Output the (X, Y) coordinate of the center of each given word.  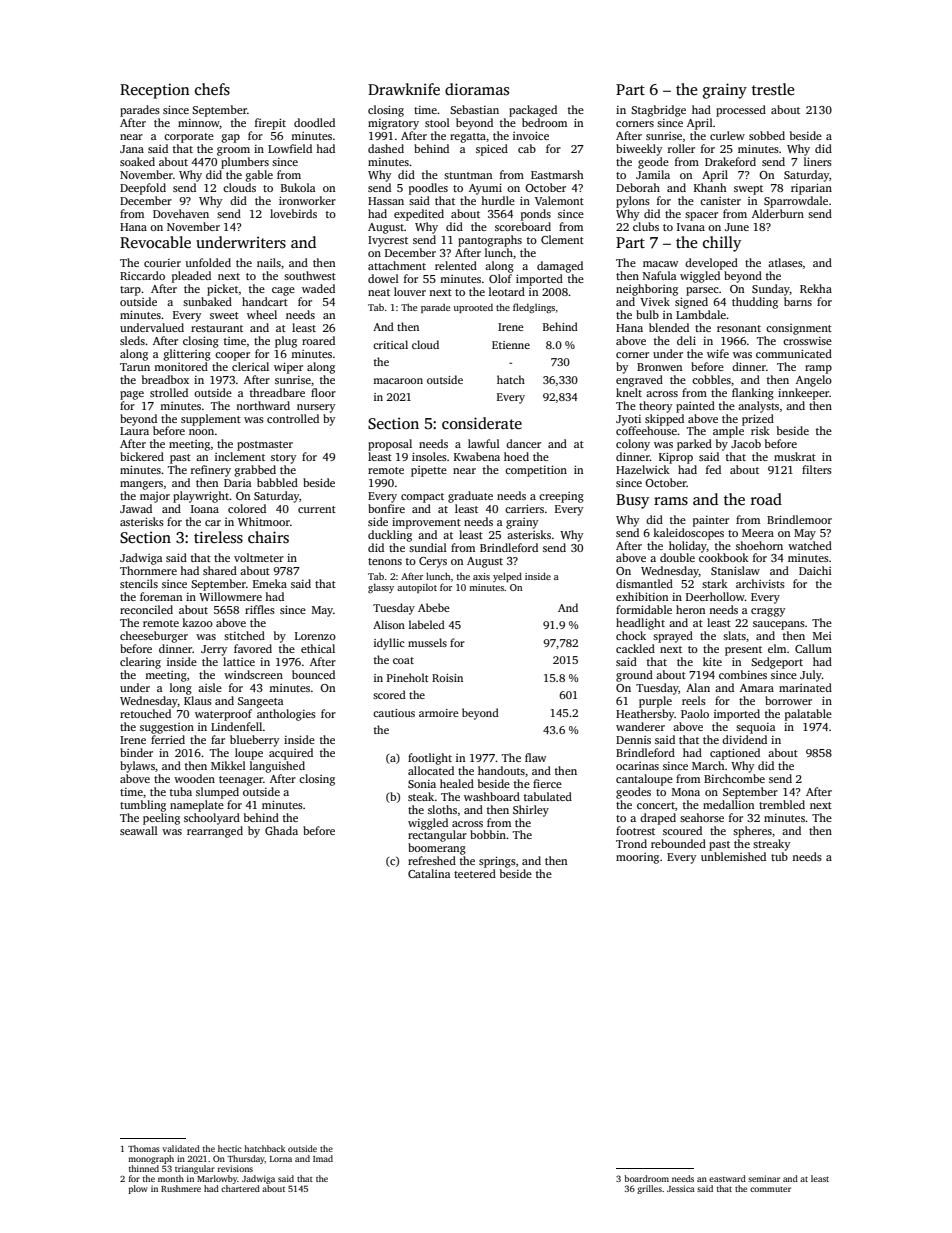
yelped (507, 577)
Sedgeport (777, 663)
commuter (770, 1189)
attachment (397, 265)
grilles (649, 1189)
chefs (212, 89)
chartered (240, 1188)
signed (691, 303)
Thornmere (148, 570)
